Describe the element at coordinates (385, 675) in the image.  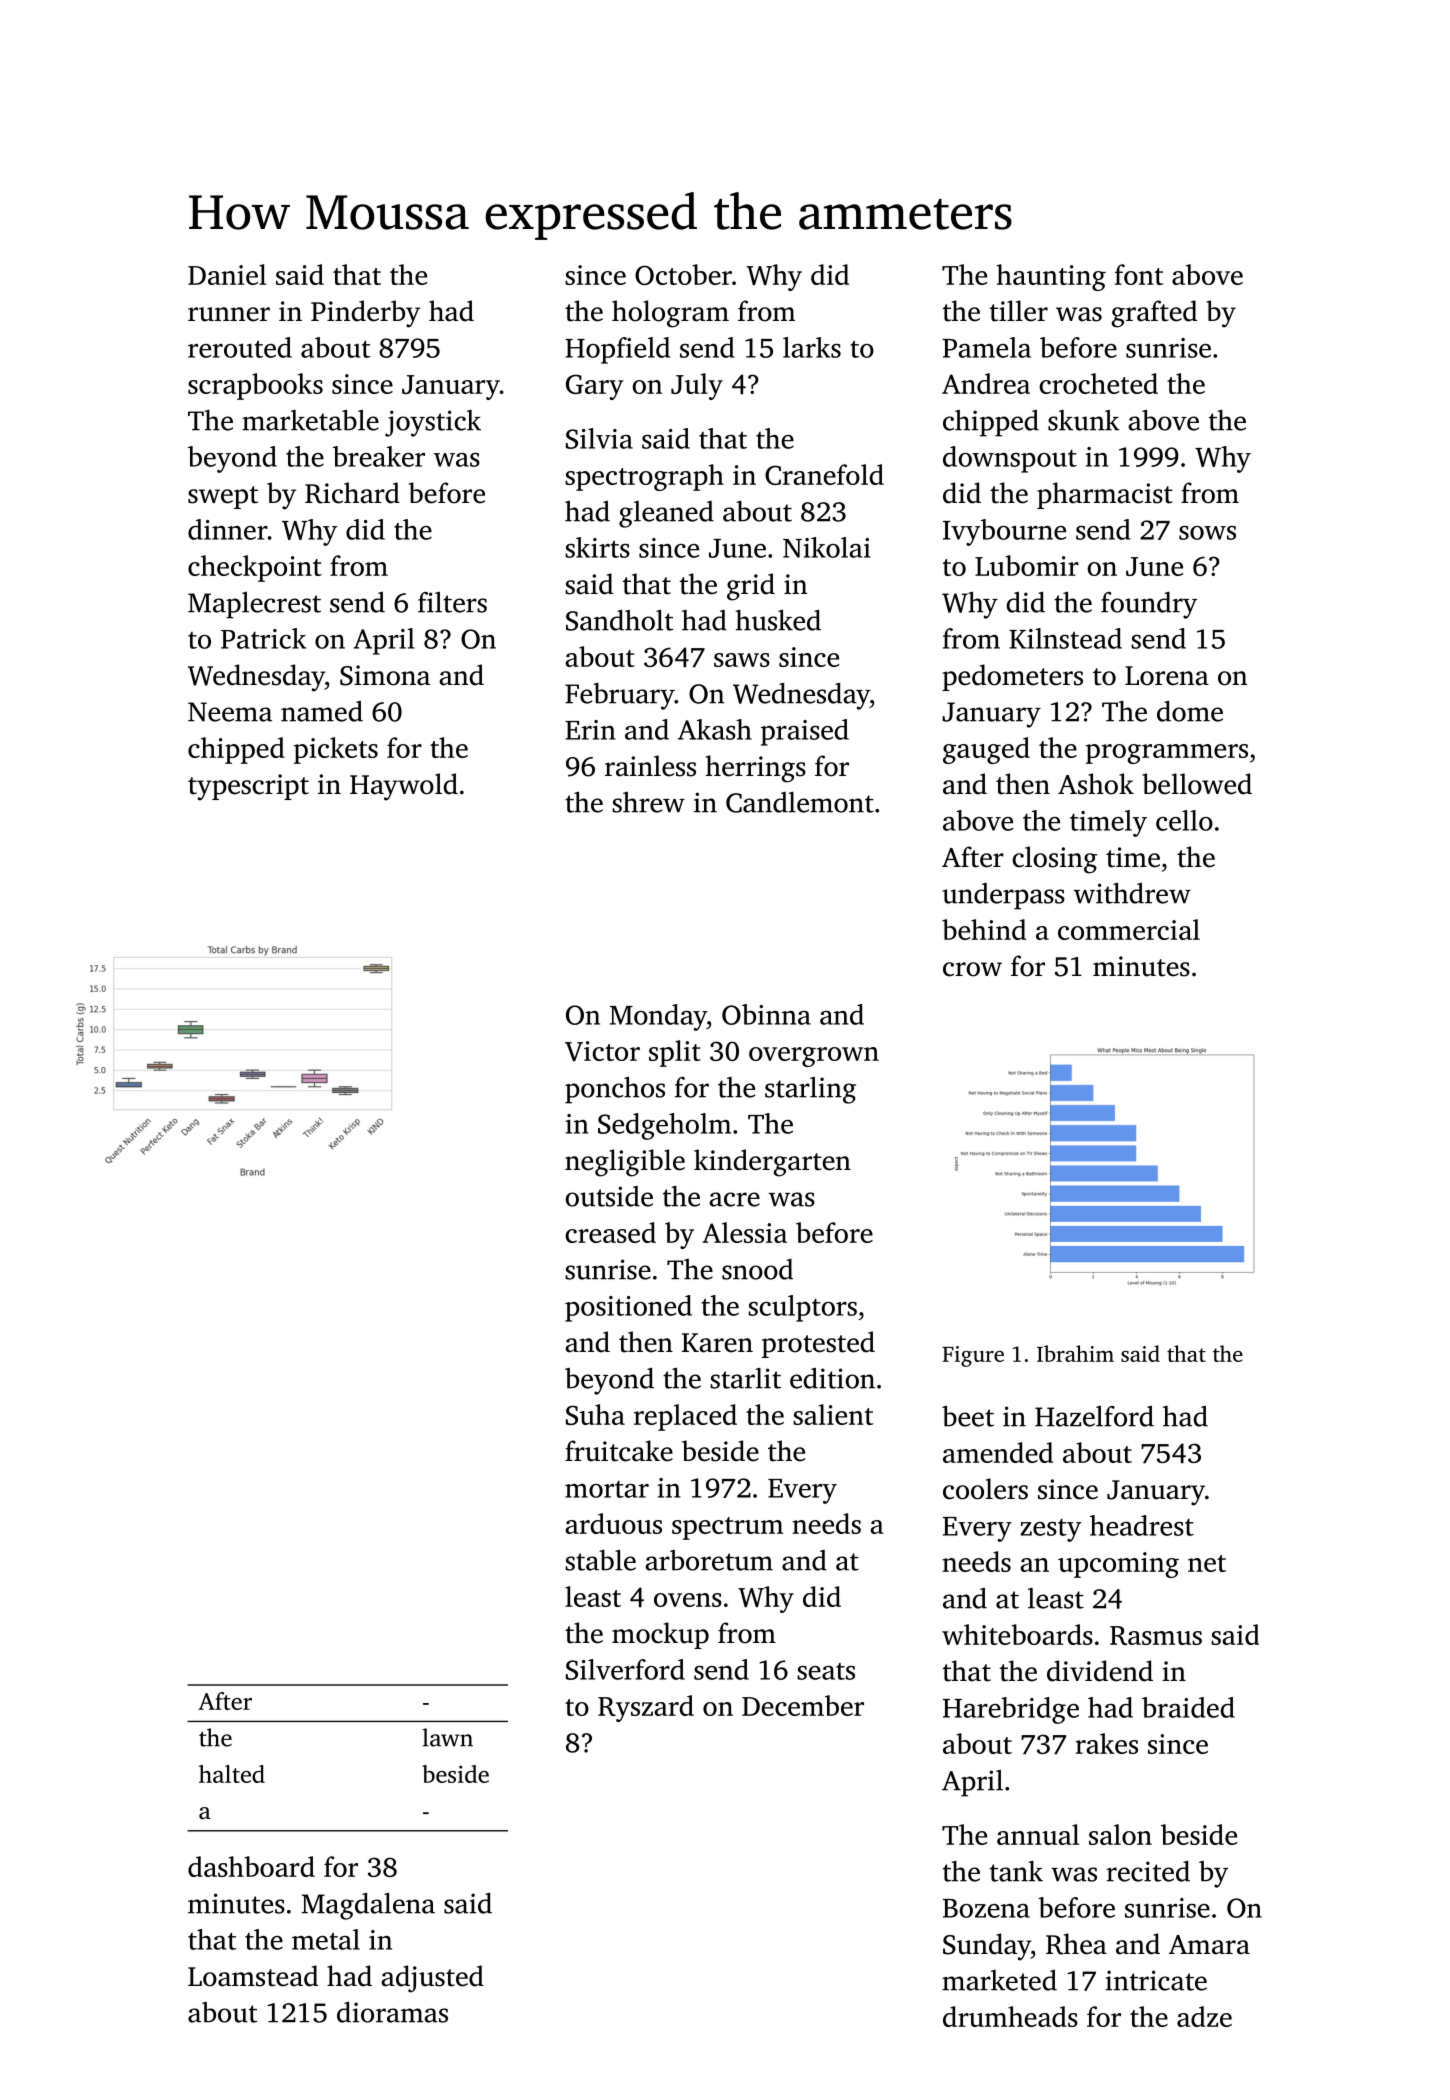
I see `Simona` at that location.
